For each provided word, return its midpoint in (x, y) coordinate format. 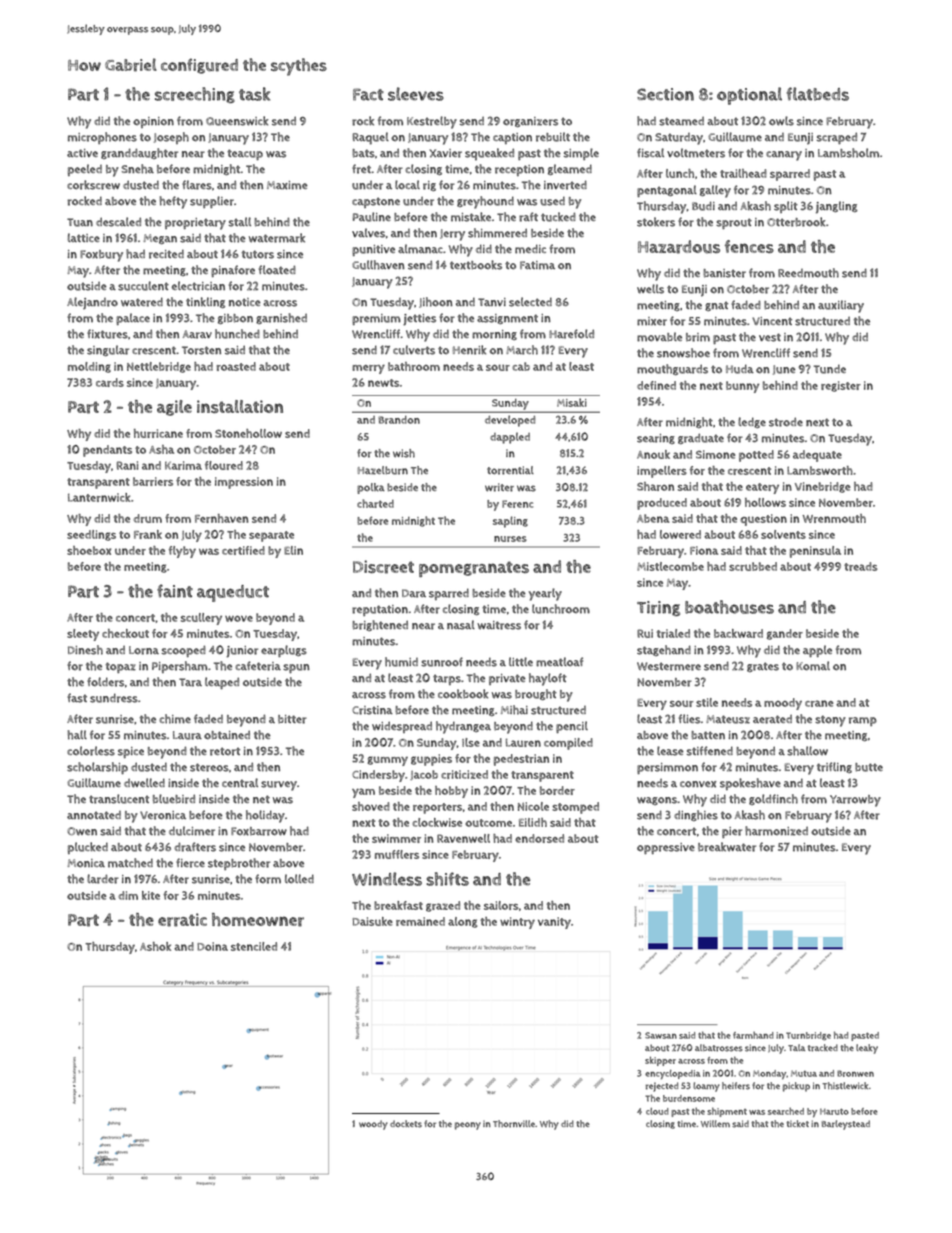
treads (861, 566)
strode (786, 422)
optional (749, 96)
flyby (182, 552)
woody (373, 1125)
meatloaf (559, 662)
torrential (510, 470)
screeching (195, 95)
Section (665, 94)
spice (131, 752)
